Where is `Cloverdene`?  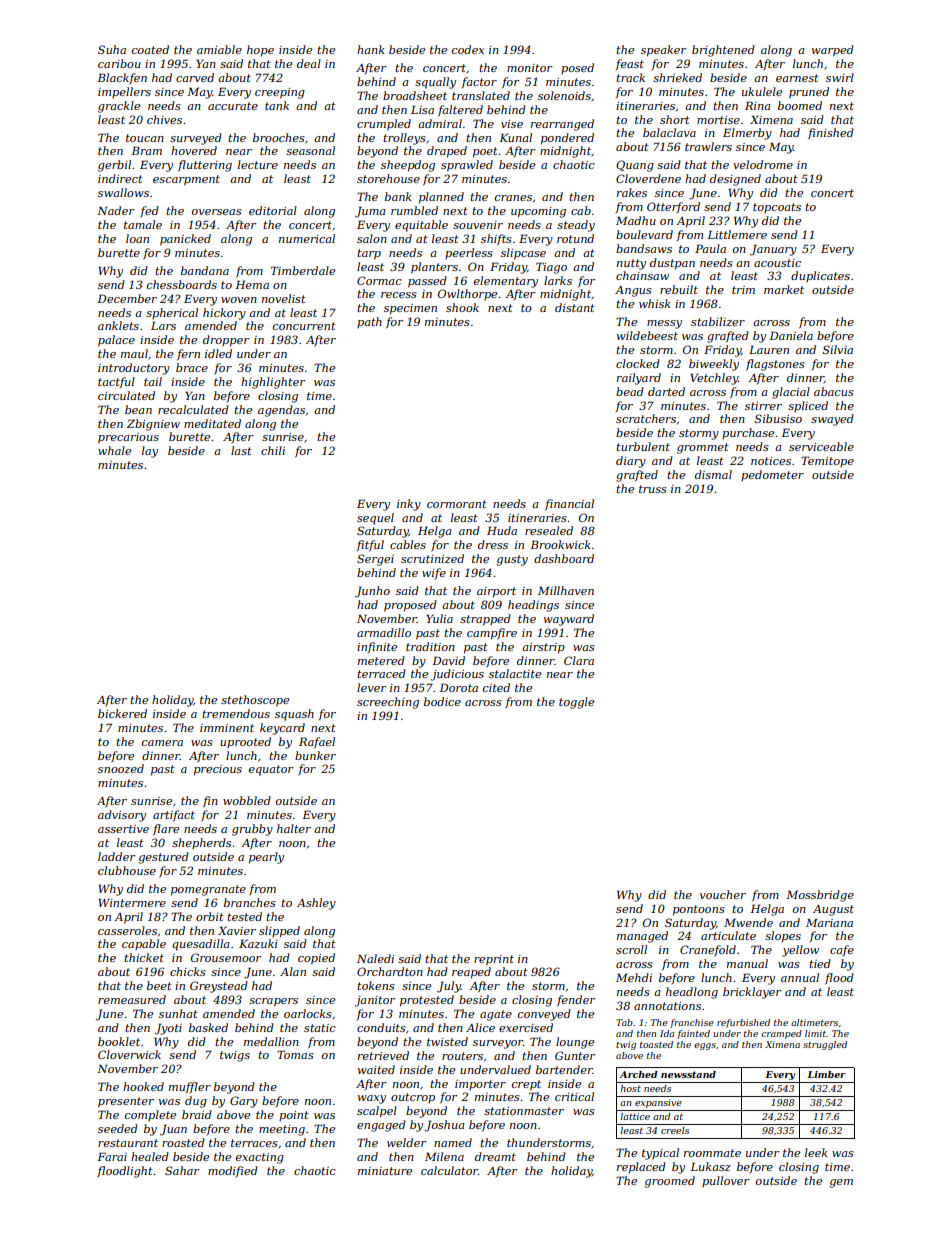 Cloverdene is located at coordinates (648, 178).
